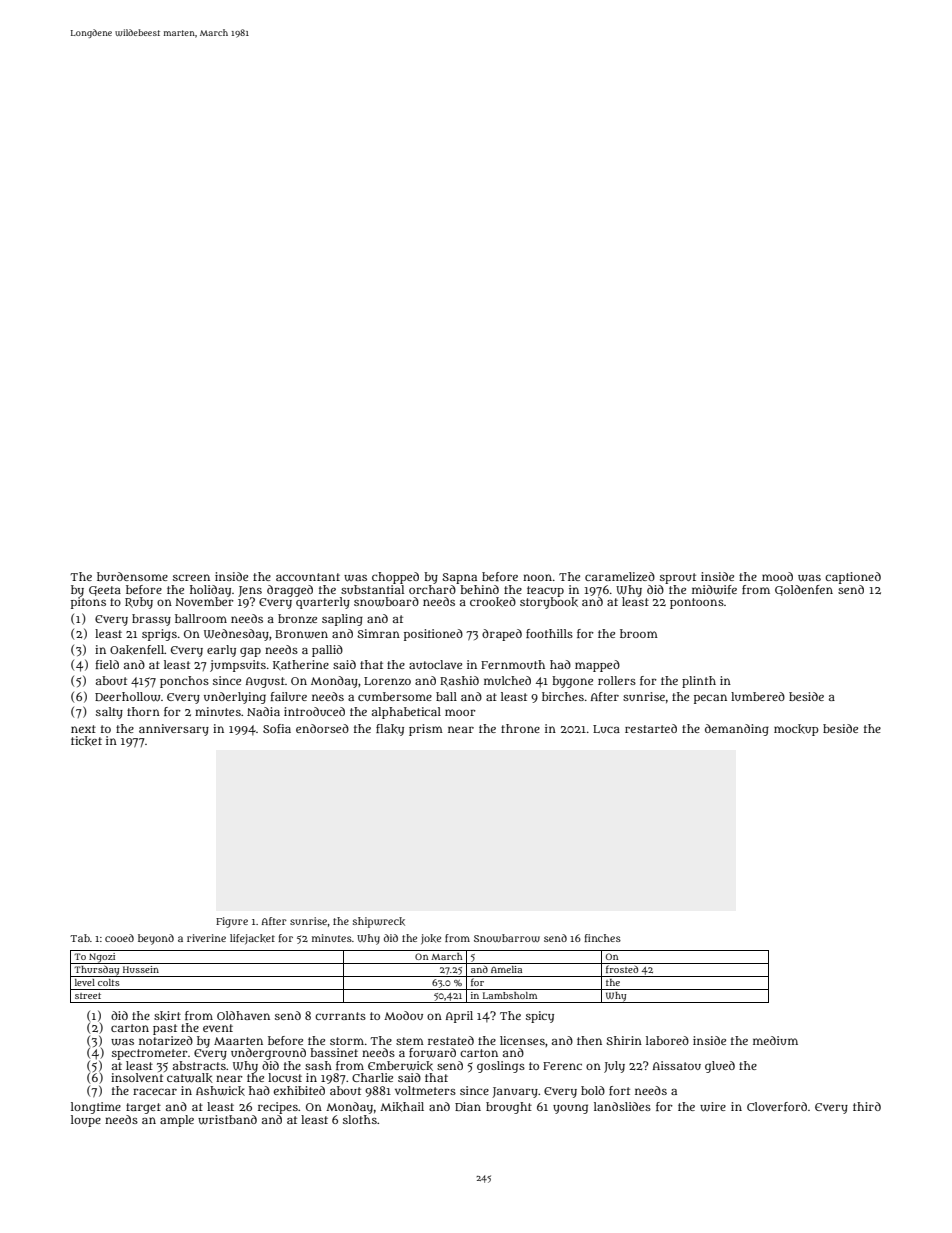  Describe the element at coordinates (387, 681) in the screenshot. I see `Lorenzo` at that location.
